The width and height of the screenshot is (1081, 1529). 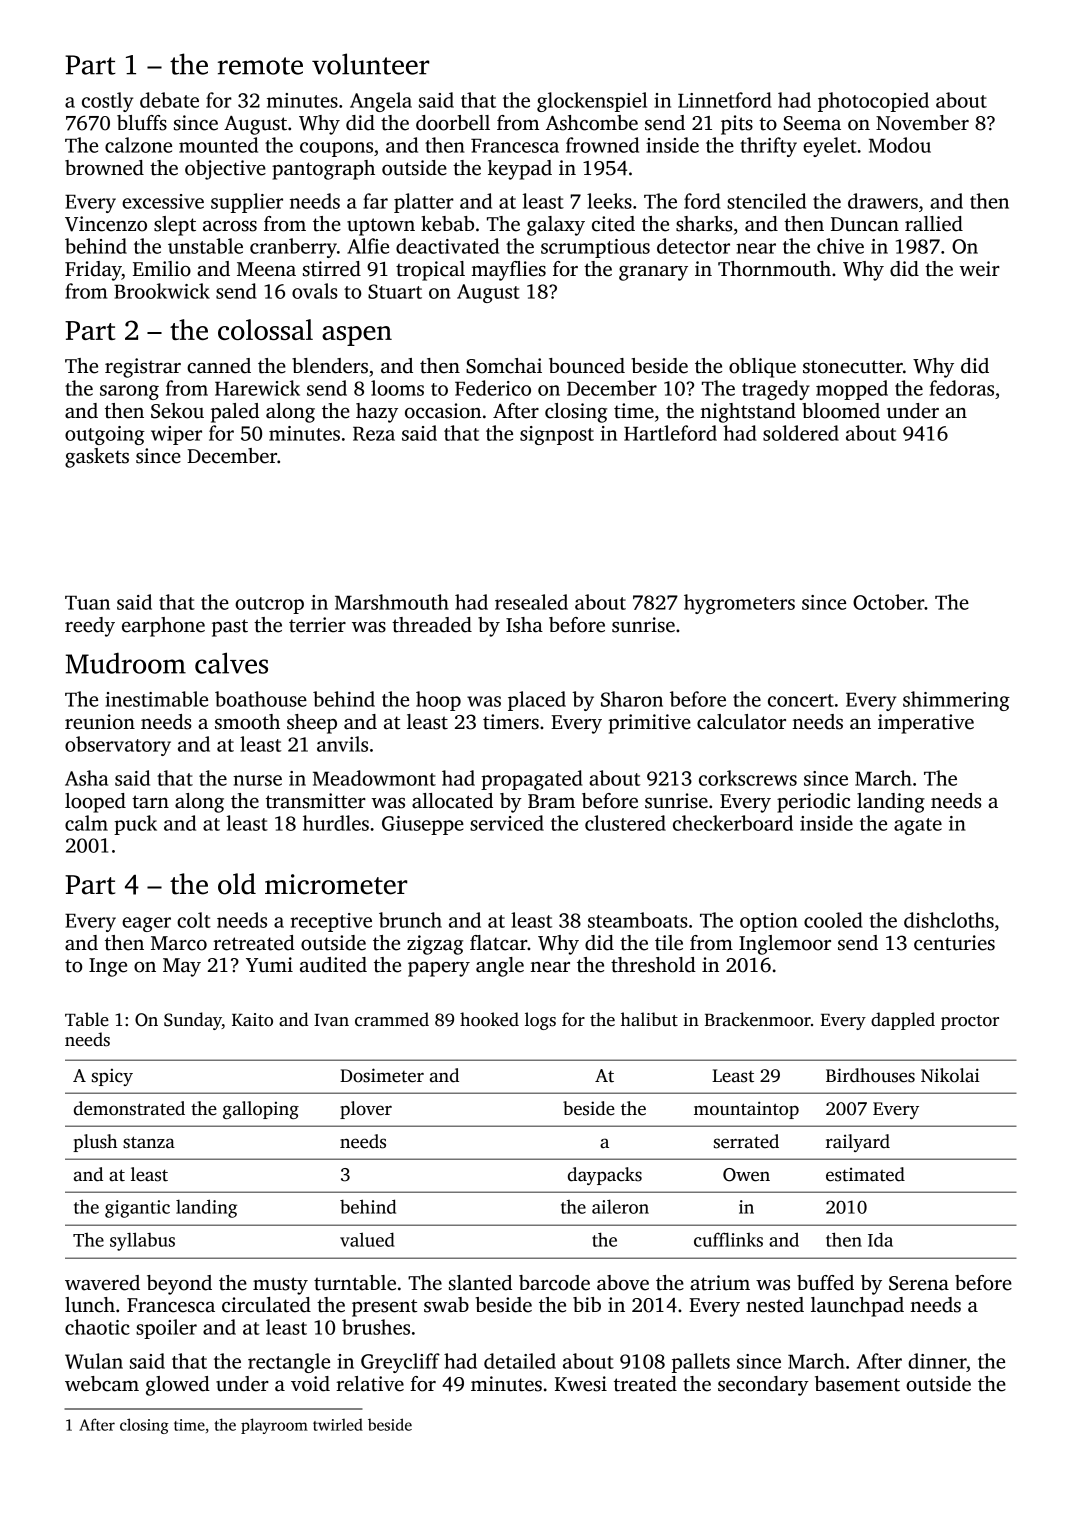 I want to click on frowned, so click(x=602, y=145).
